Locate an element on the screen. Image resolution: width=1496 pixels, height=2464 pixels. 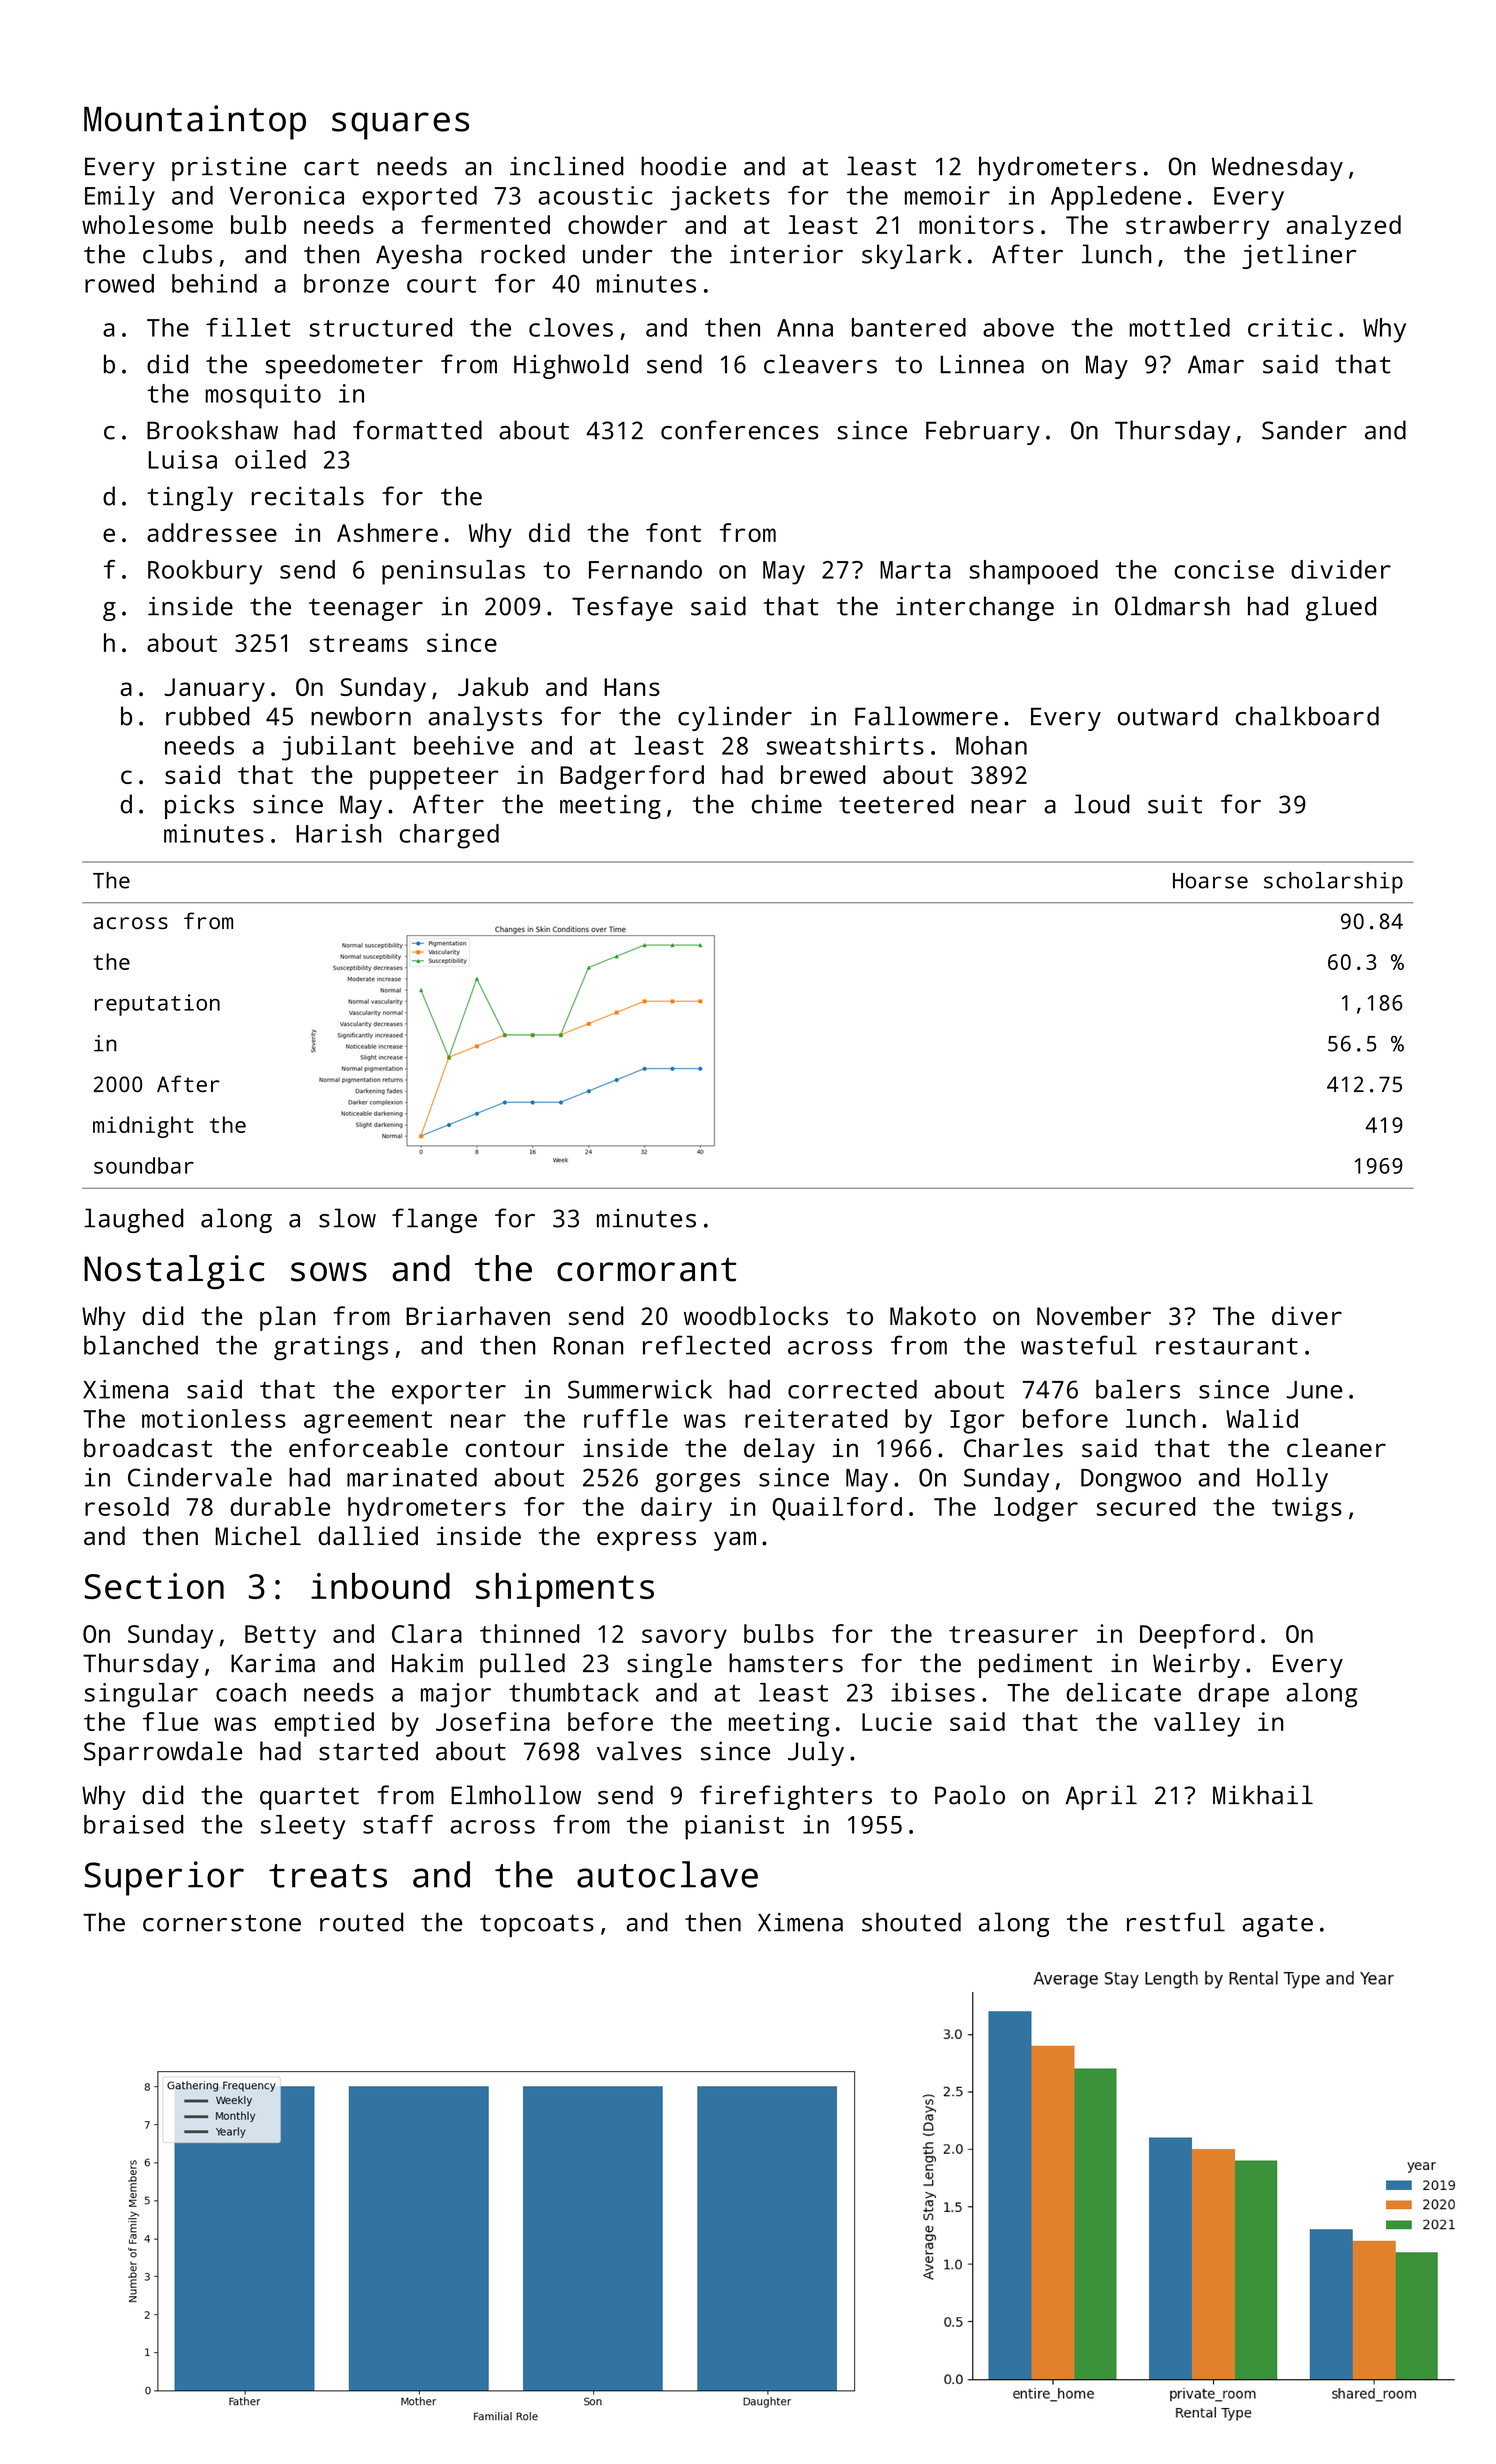
hoodie is located at coordinates (683, 166).
